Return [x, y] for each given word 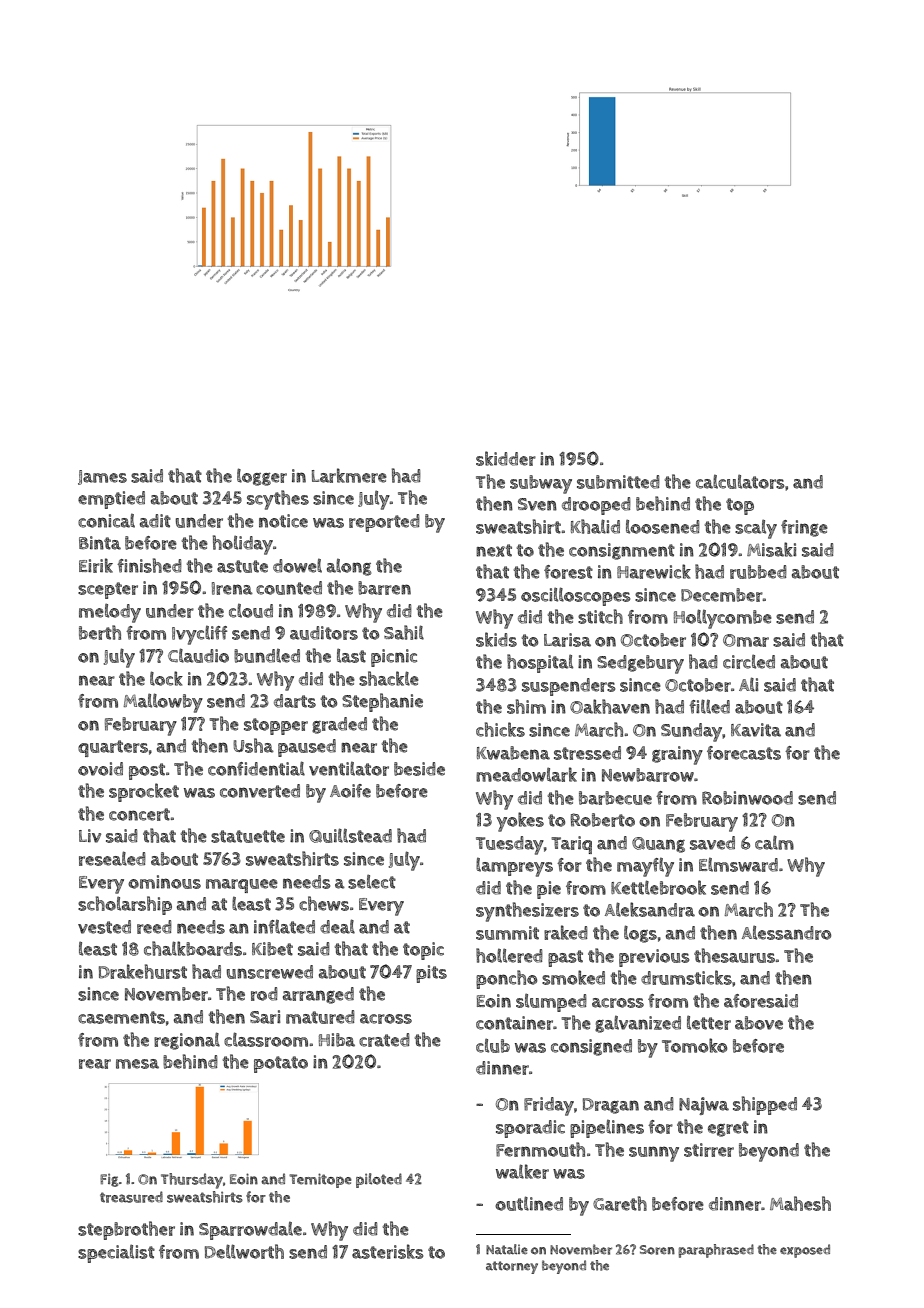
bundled [267, 655]
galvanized [638, 1024]
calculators [740, 481]
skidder [506, 458]
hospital [540, 663]
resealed [112, 858]
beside [419, 769]
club [493, 1045]
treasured [131, 1197]
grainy [677, 755]
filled [709, 706]
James [102, 477]
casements [121, 1017]
